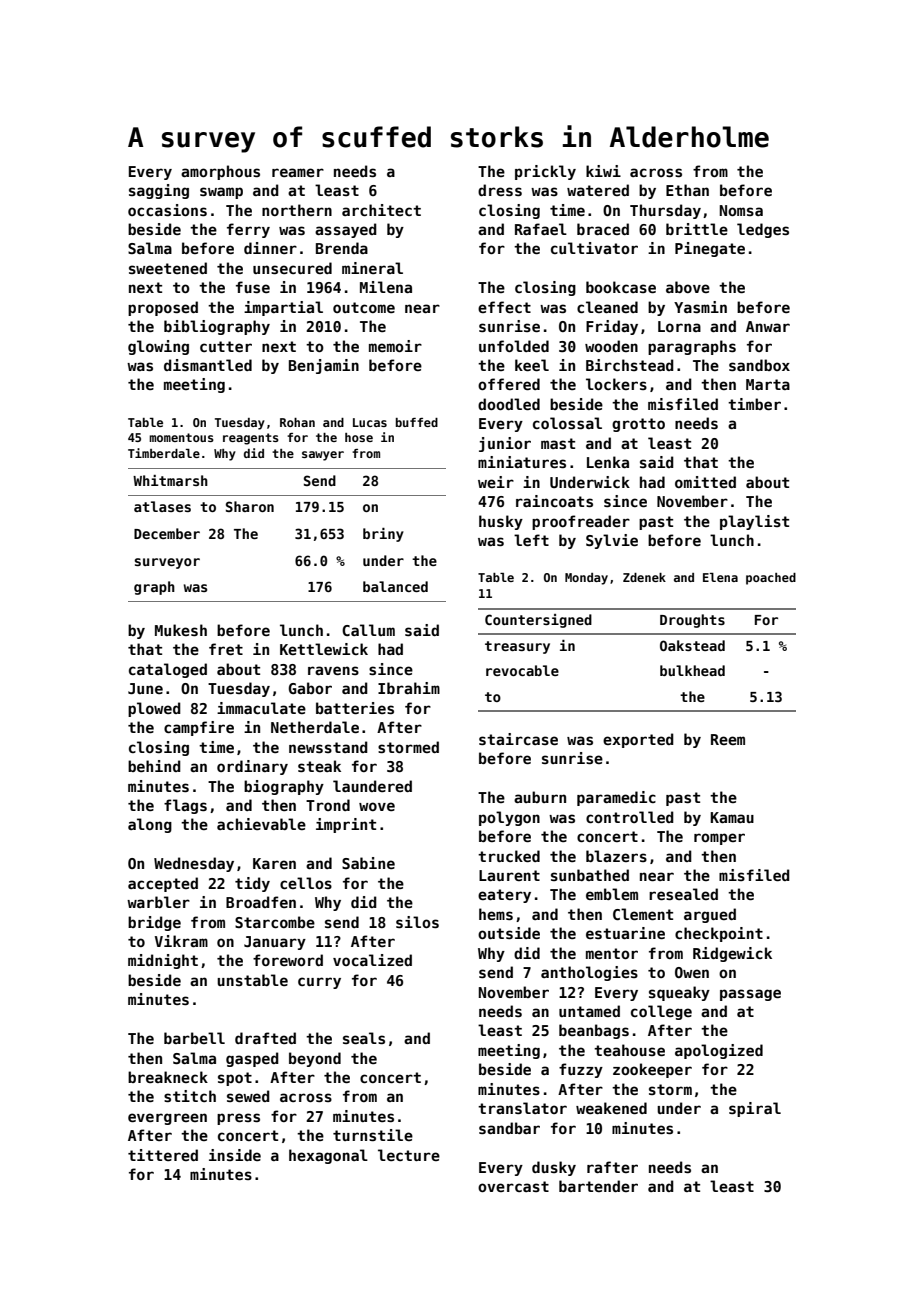  Describe the element at coordinates (306, 883) in the screenshot. I see `cellos` at that location.
